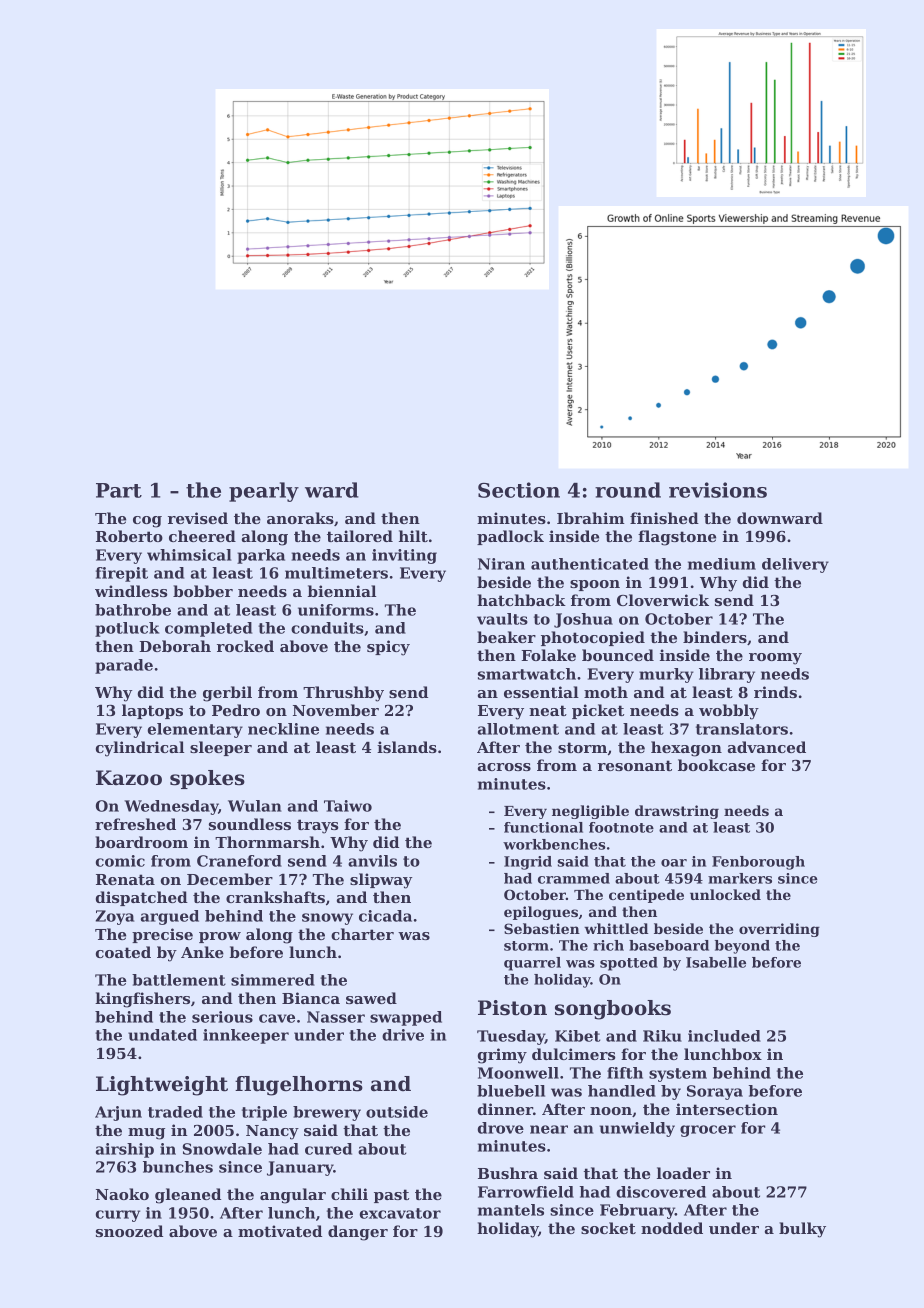 The height and width of the image is (1308, 924). What do you see at coordinates (127, 629) in the image?
I see `potluck` at bounding box center [127, 629].
